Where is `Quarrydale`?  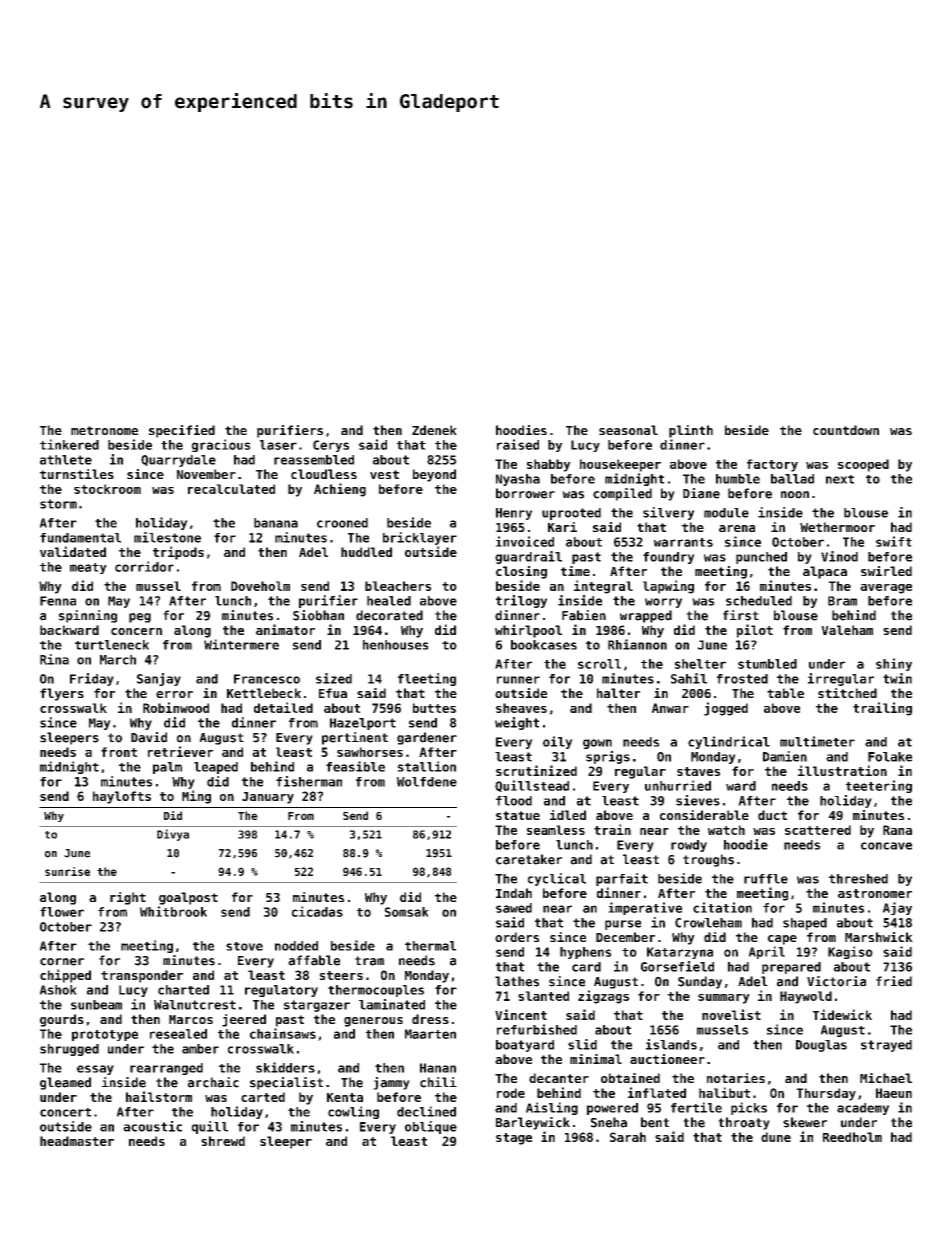
Quarrydale is located at coordinates (178, 461).
